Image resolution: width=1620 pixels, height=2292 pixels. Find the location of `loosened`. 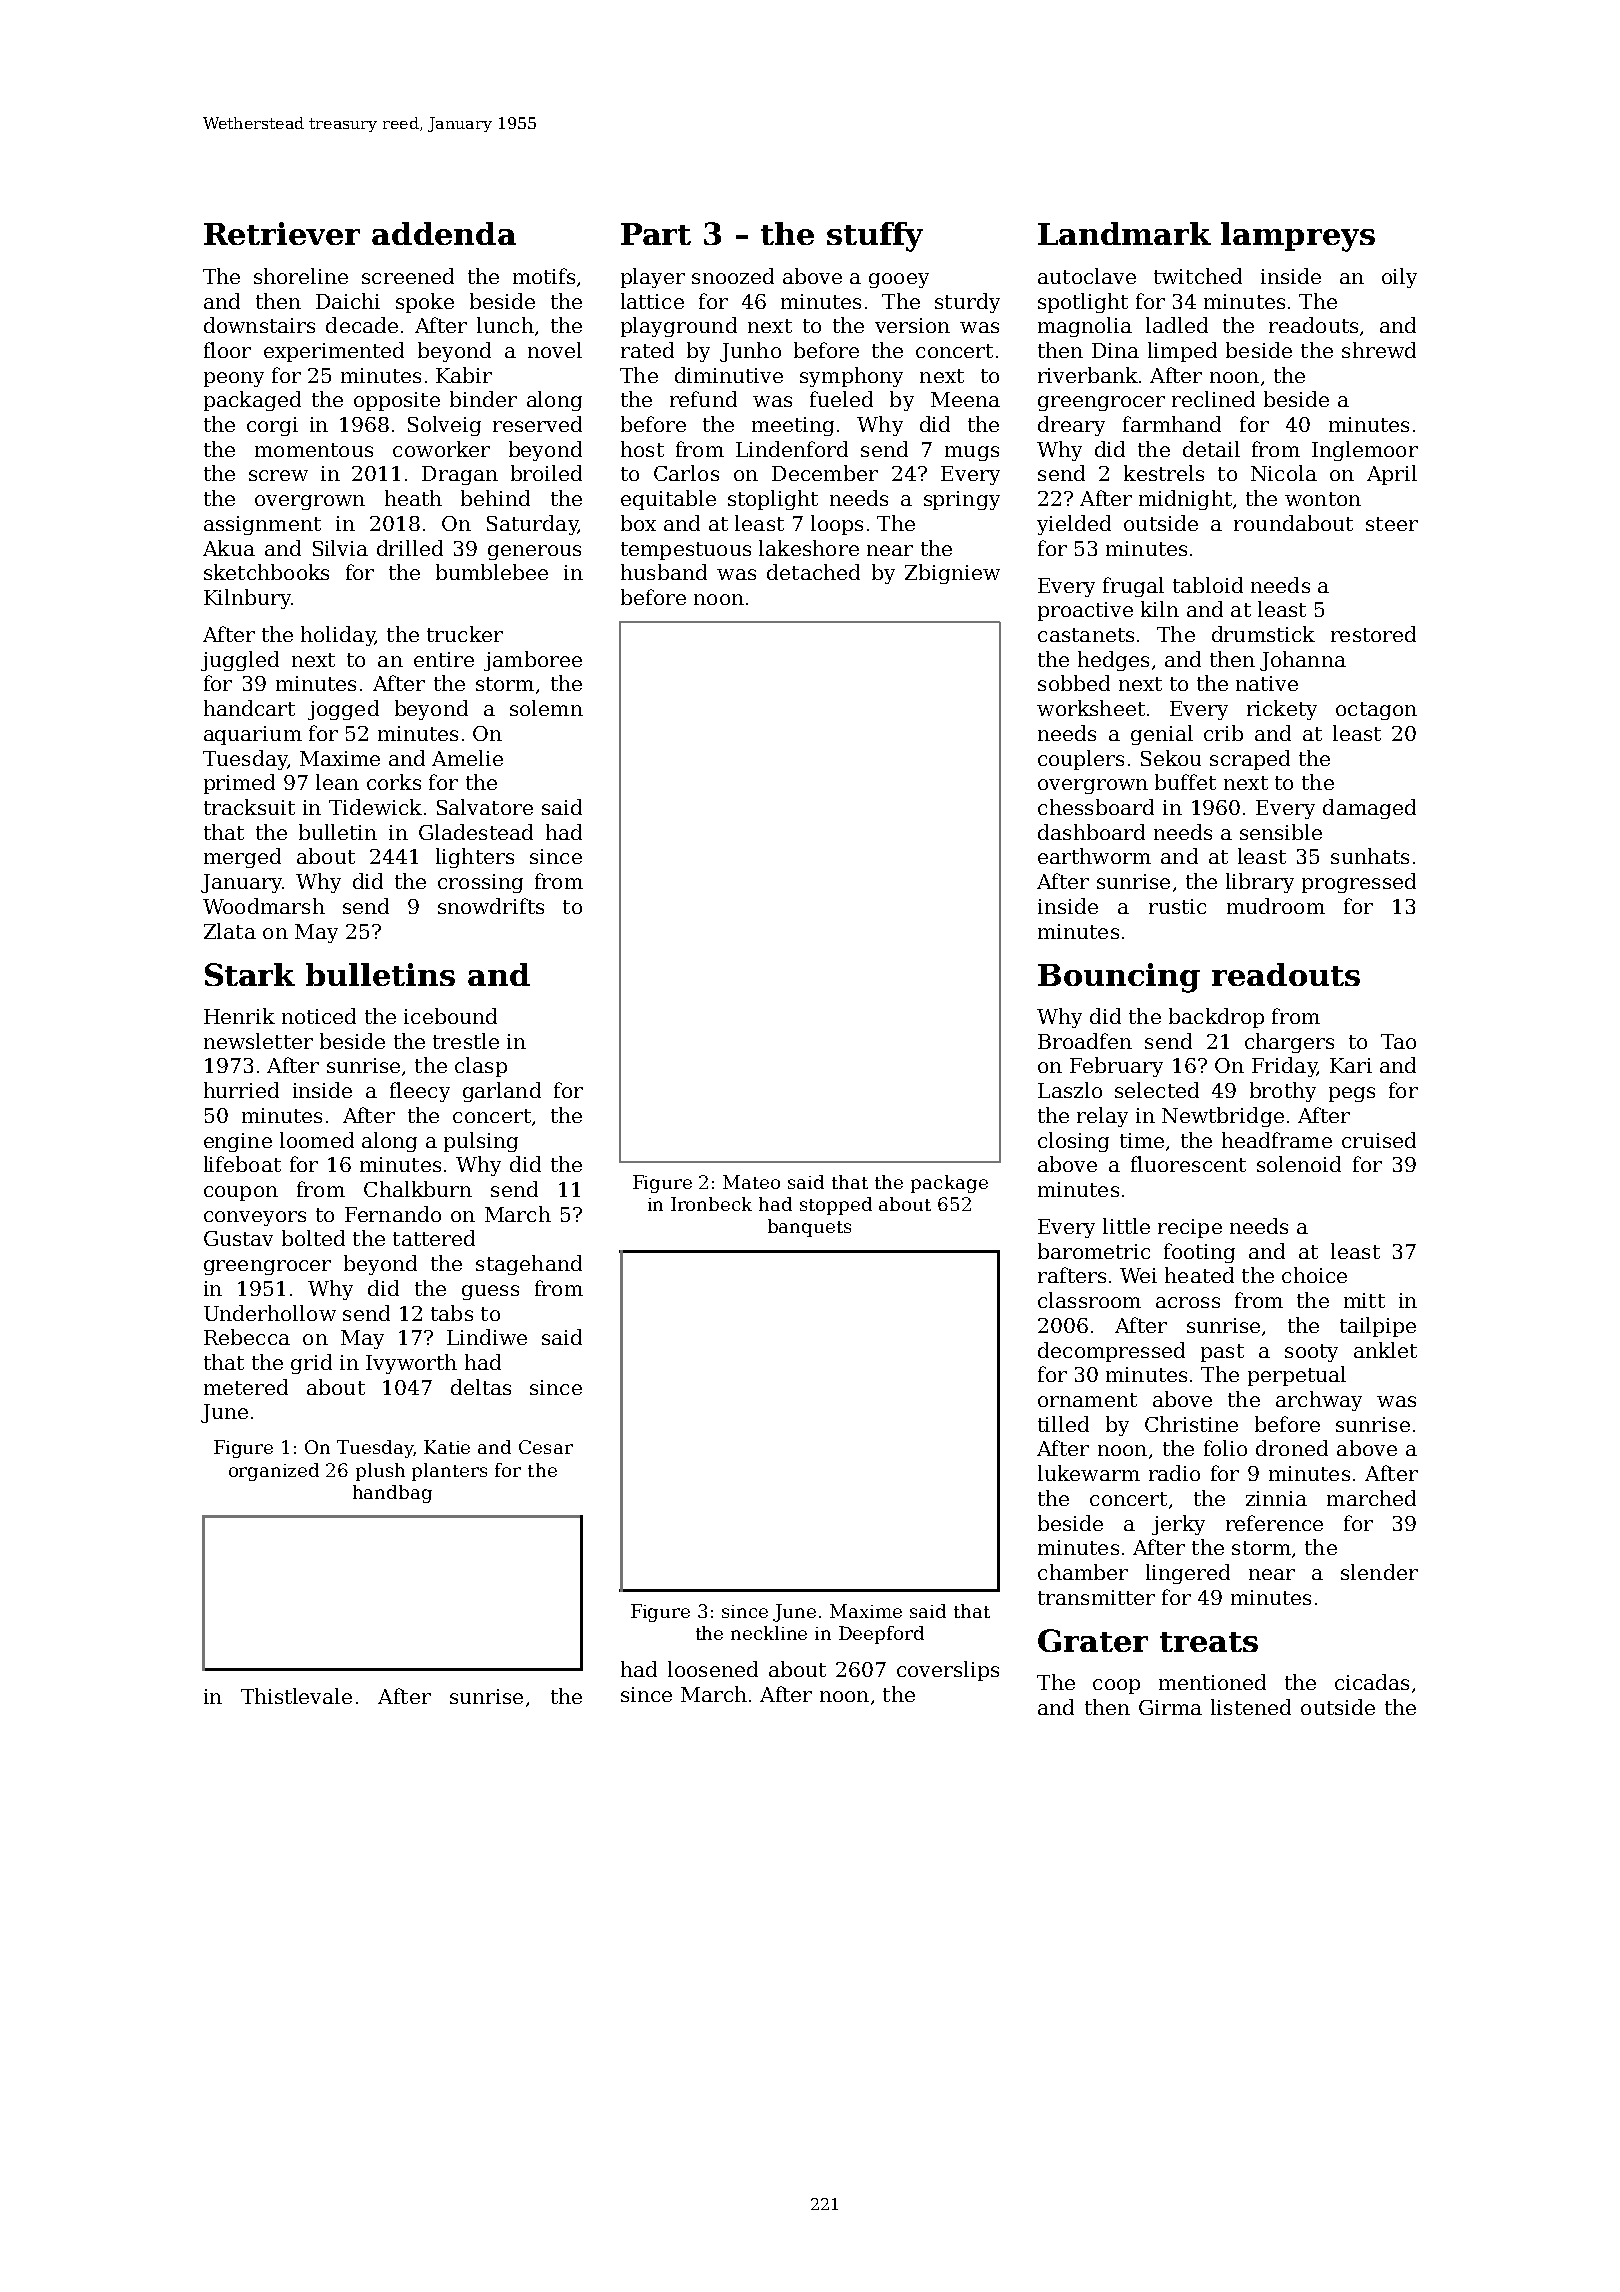

loosened is located at coordinates (713, 1669).
